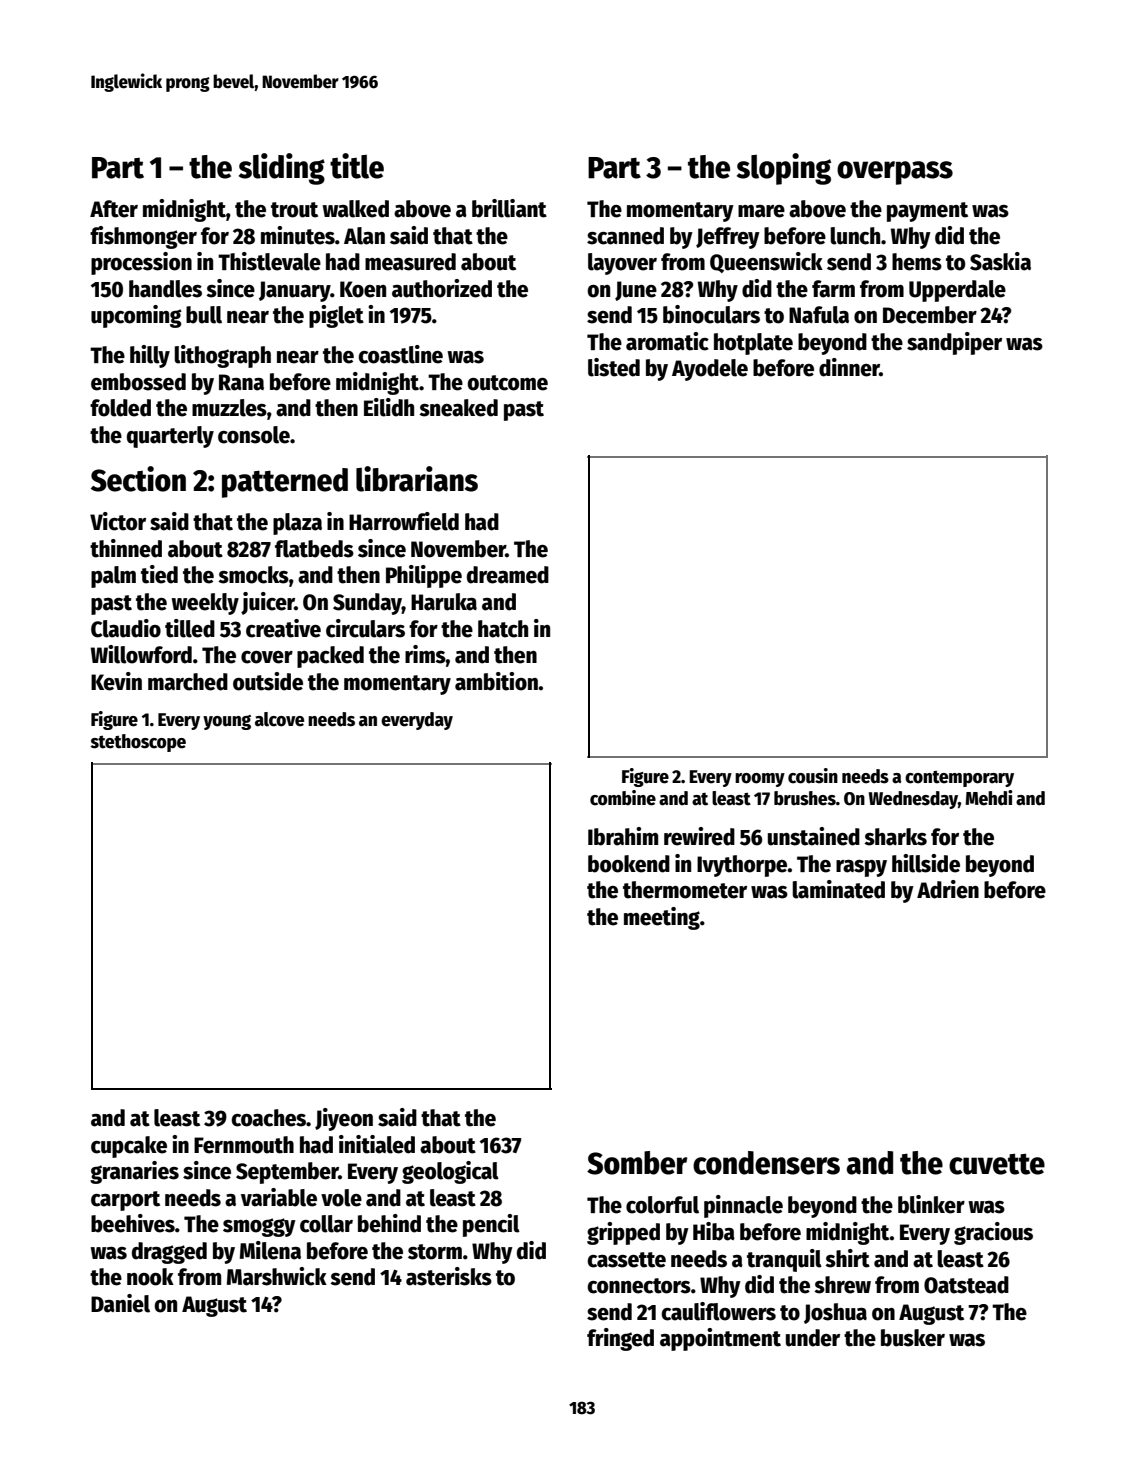 The image size is (1139, 1474). What do you see at coordinates (496, 681) in the screenshot?
I see `ambition` at bounding box center [496, 681].
